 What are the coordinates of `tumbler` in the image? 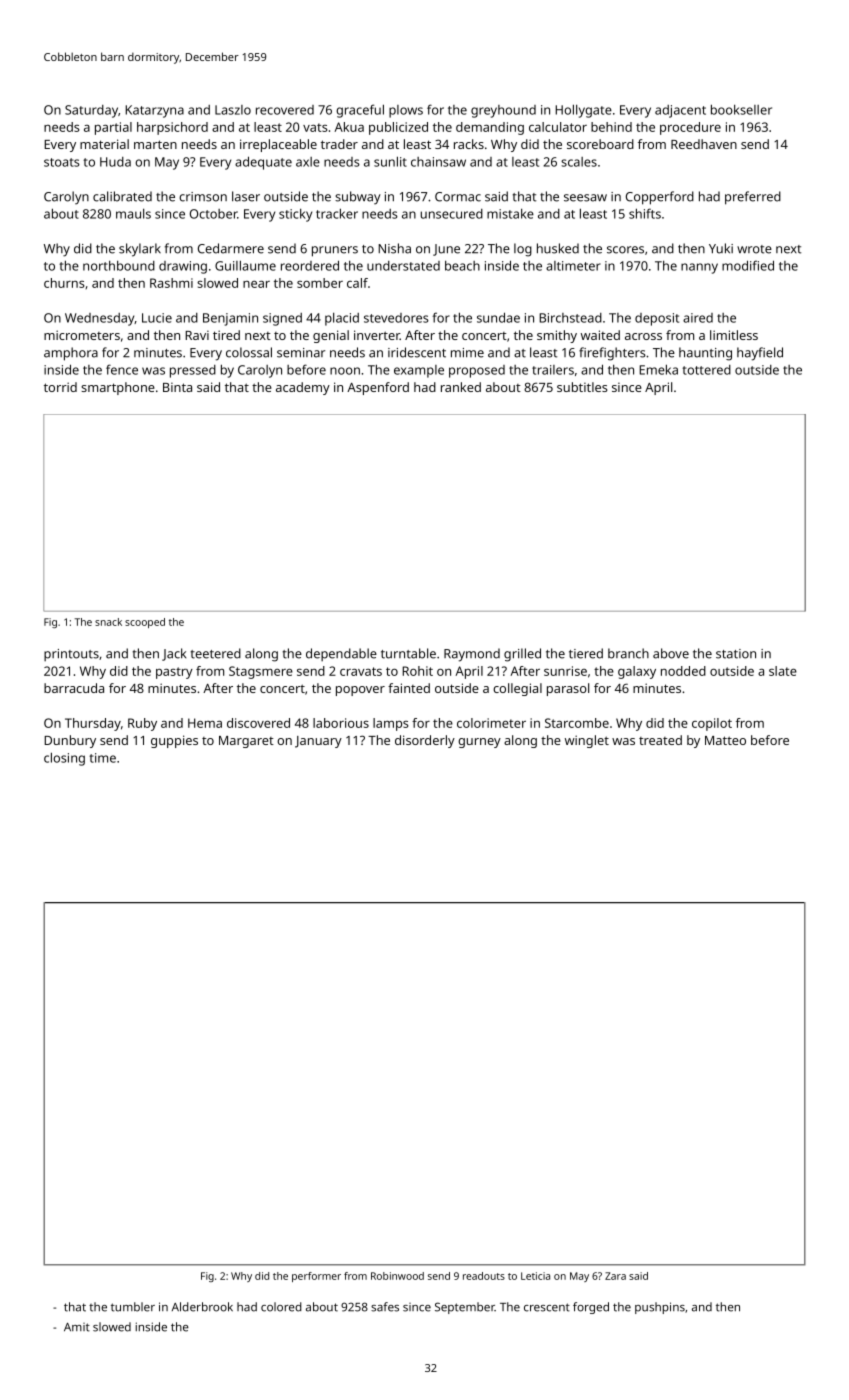 It's located at (133, 1307).
